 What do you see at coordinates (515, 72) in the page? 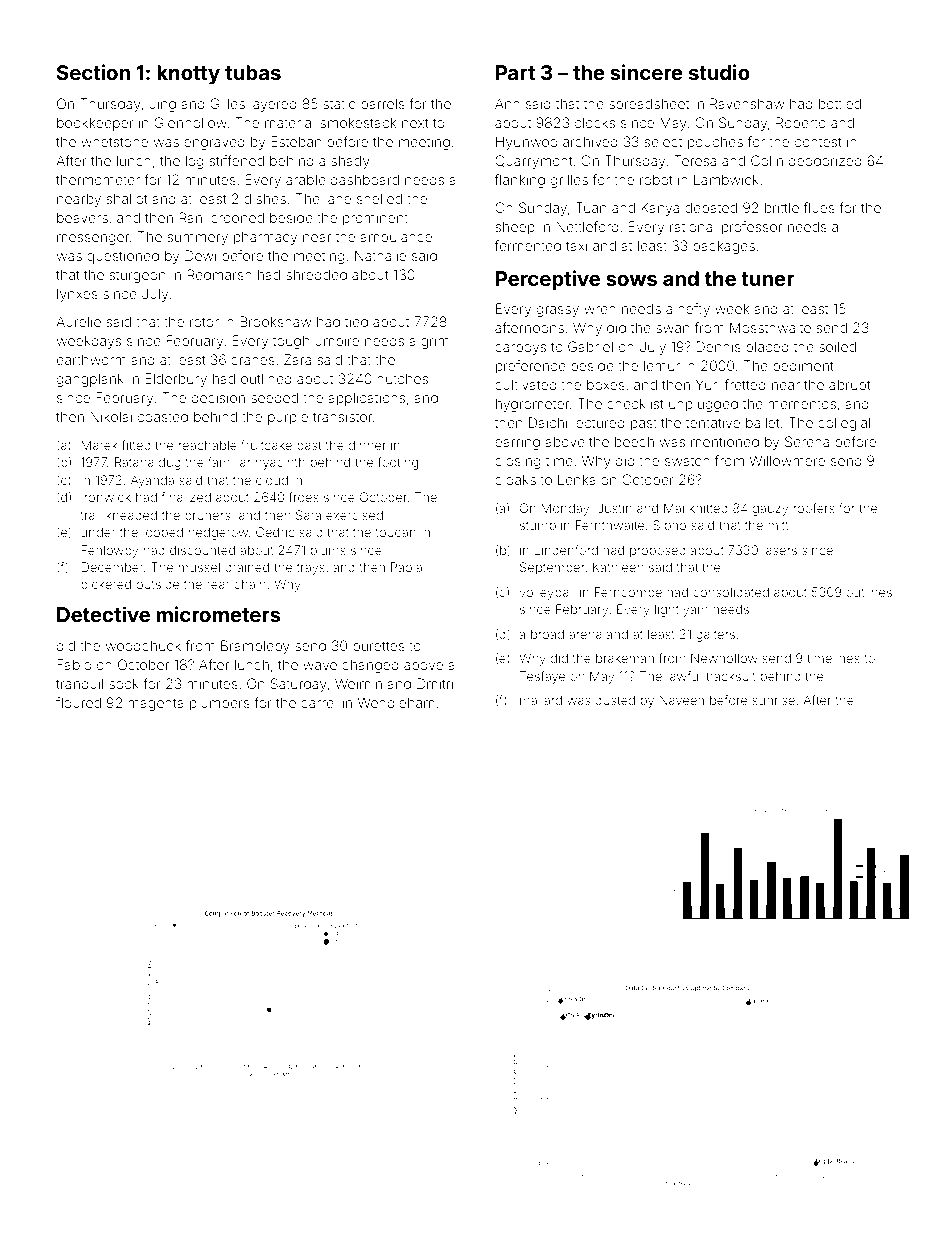
I see `Part` at bounding box center [515, 72].
